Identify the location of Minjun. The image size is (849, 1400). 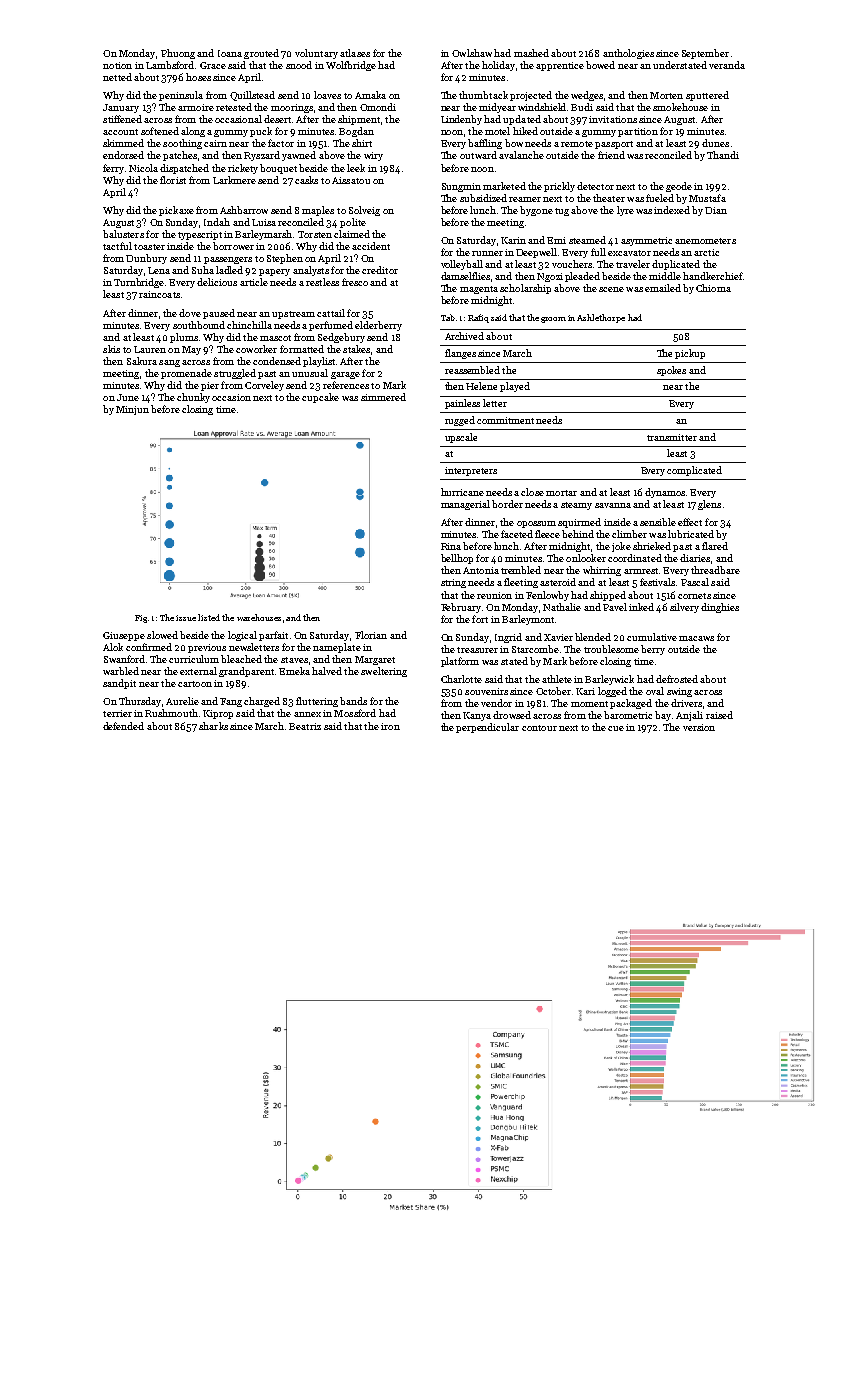
(132, 410).
